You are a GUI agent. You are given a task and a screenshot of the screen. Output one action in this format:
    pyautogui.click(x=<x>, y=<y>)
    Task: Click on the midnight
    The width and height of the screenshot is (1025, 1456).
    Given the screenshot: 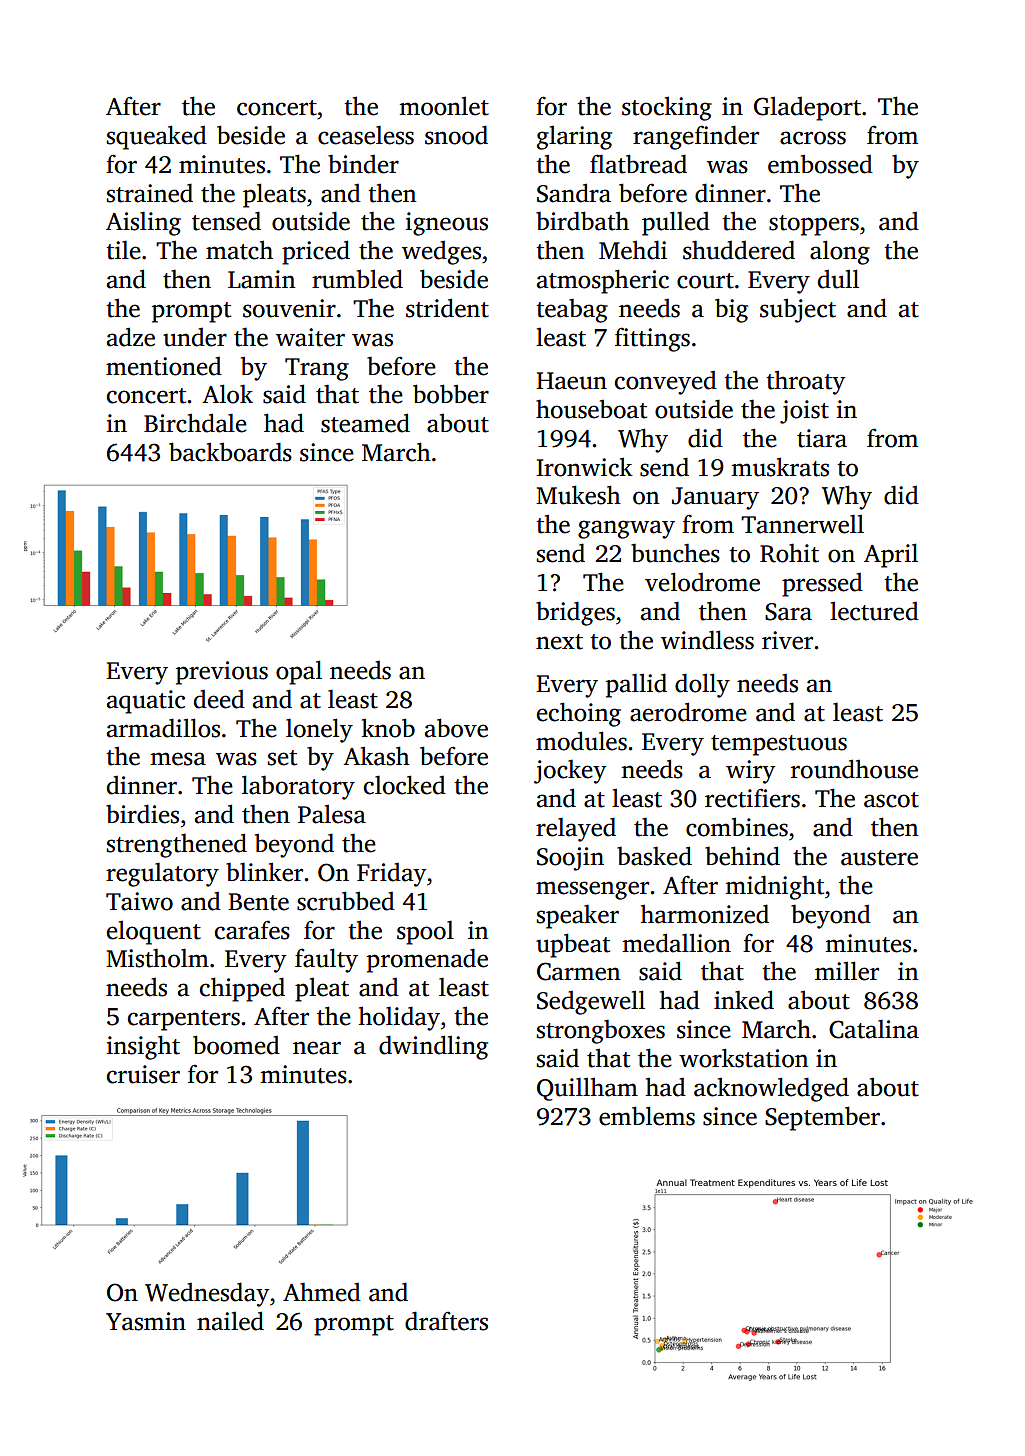 What is the action you would take?
    pyautogui.click(x=774, y=887)
